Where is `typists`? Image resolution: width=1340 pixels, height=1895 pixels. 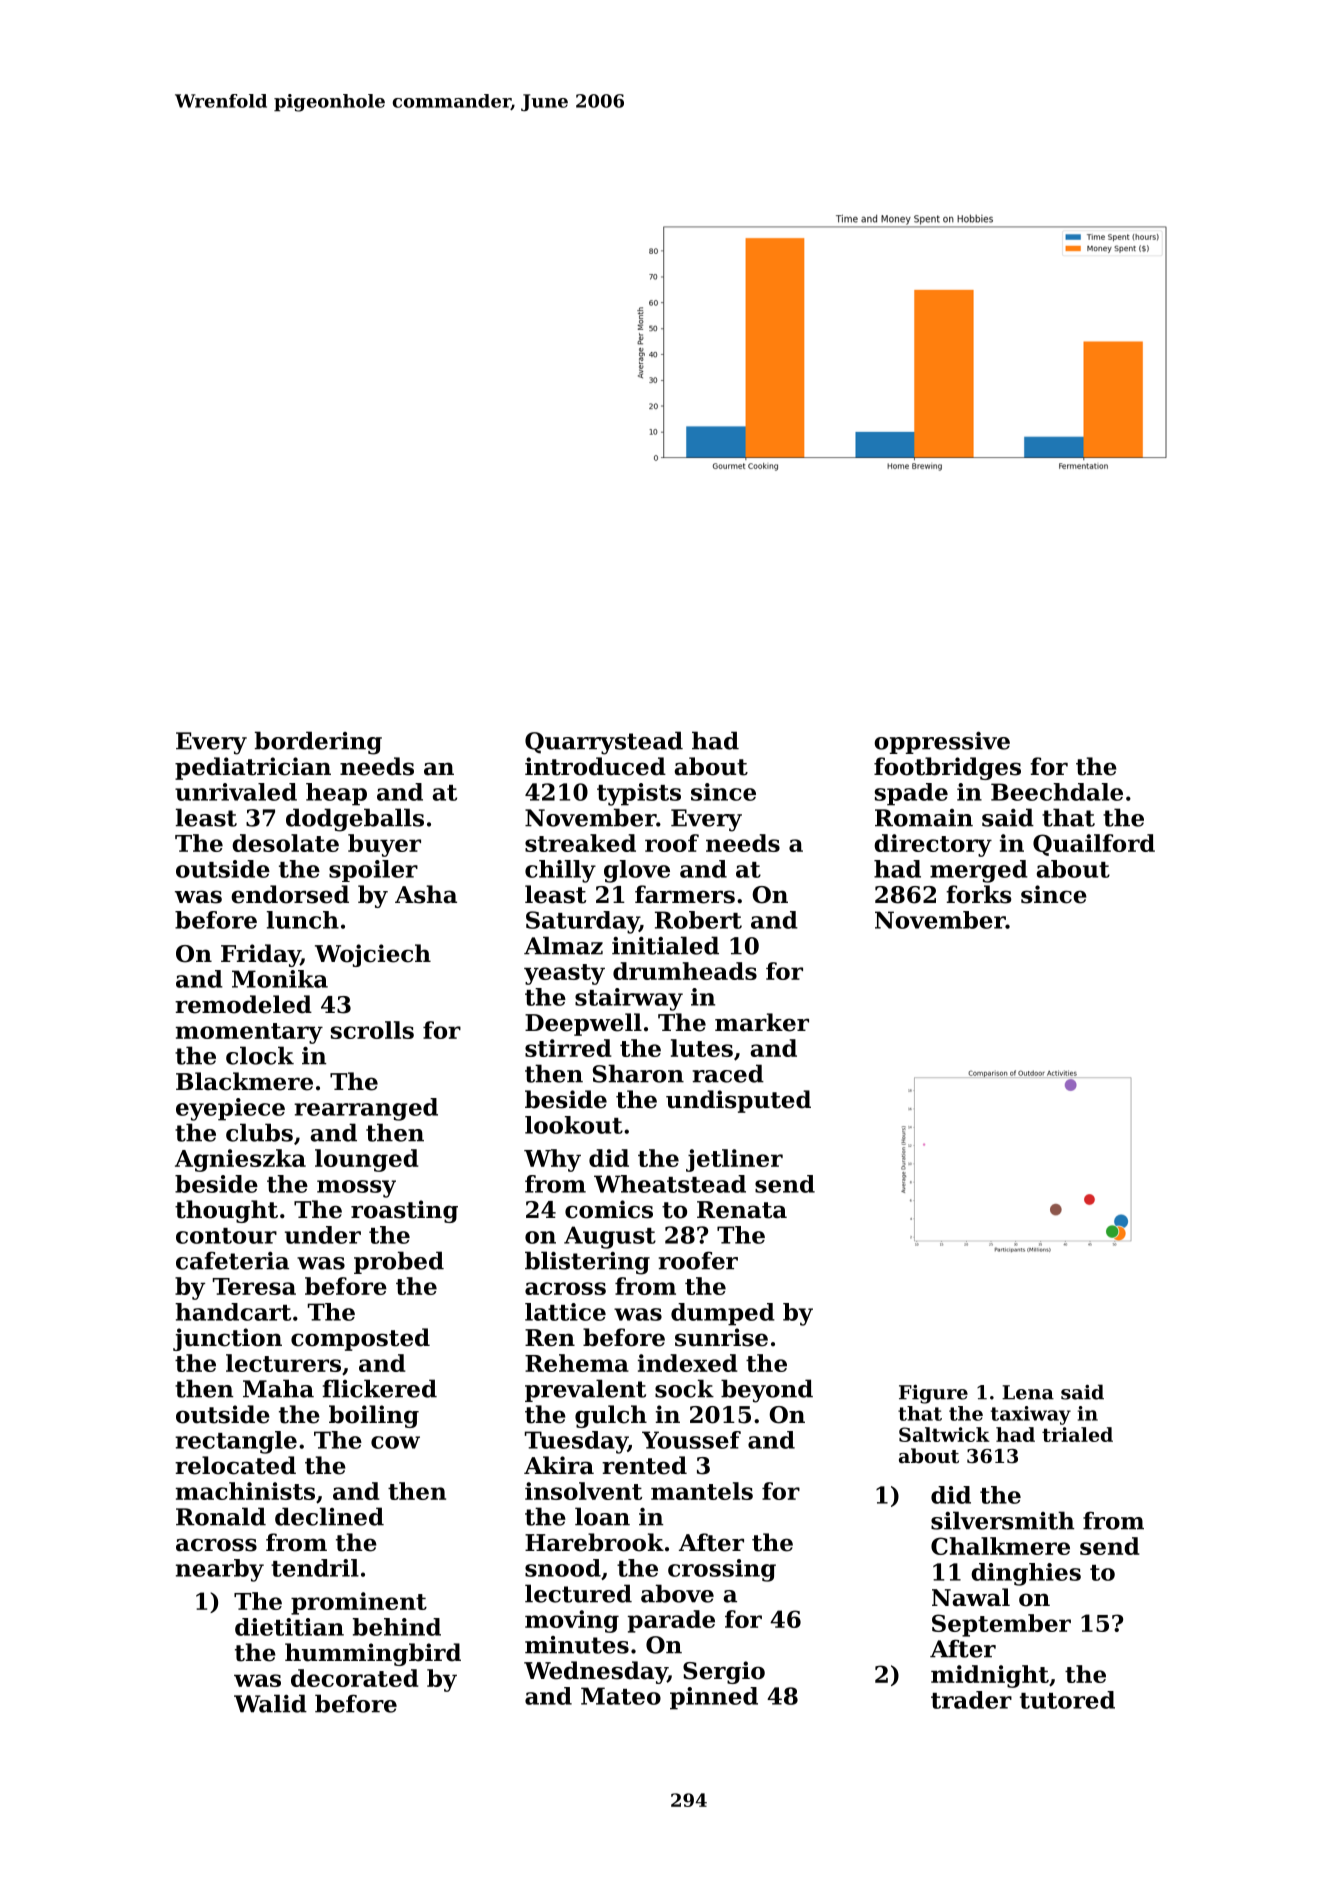
typists is located at coordinates (639, 794).
